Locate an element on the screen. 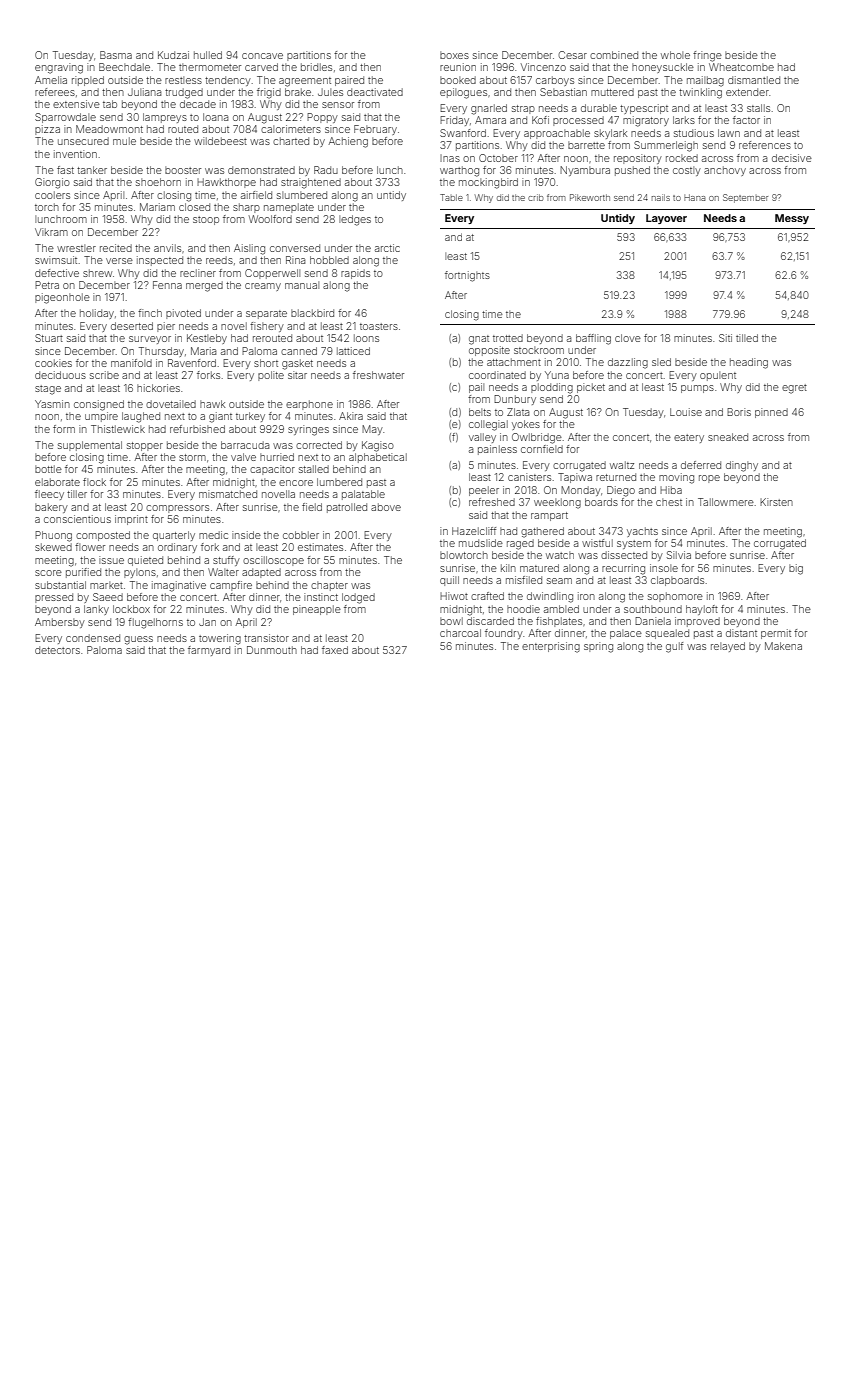  clove is located at coordinates (628, 338).
